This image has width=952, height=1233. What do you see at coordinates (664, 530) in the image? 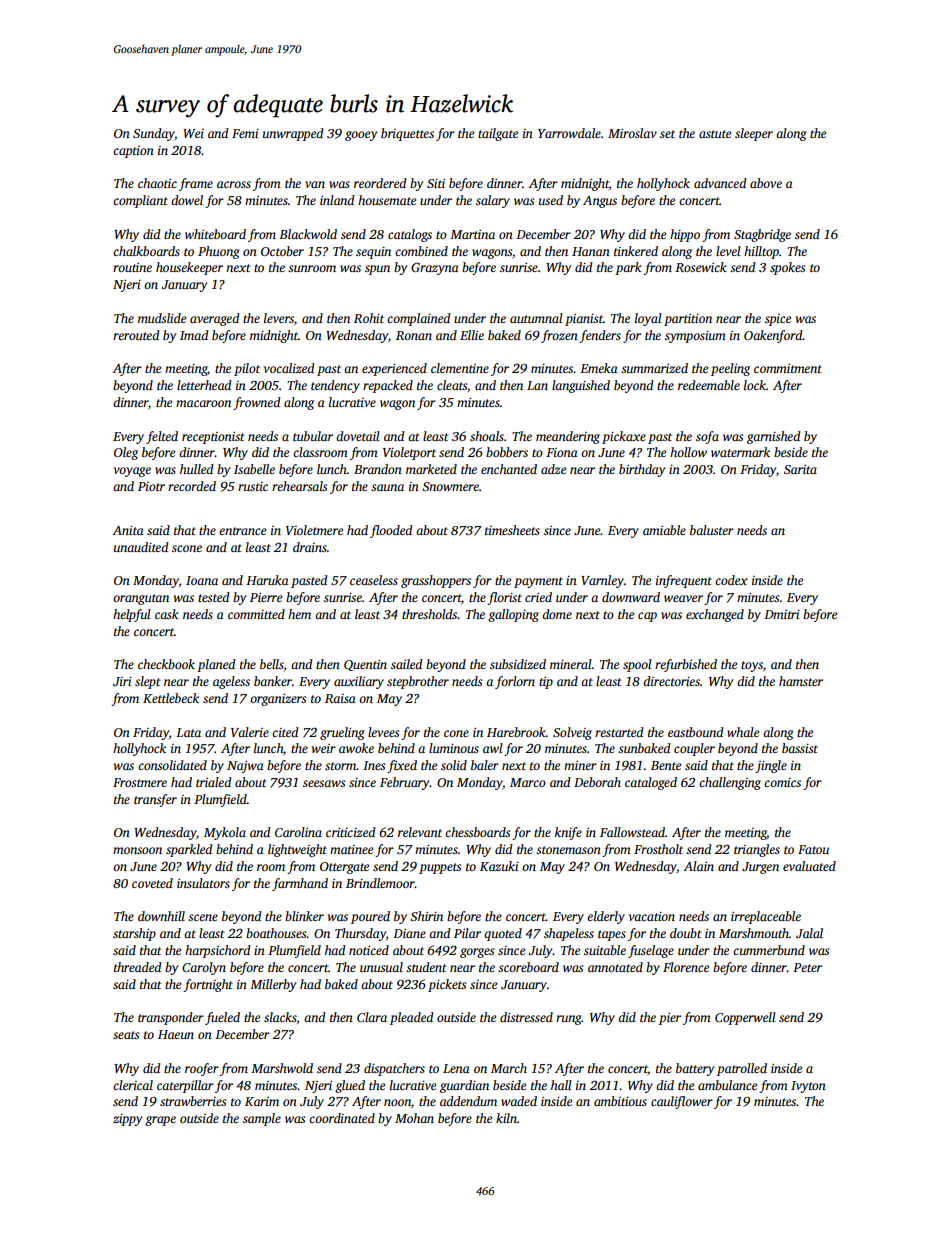
I see `amiable` at bounding box center [664, 530].
